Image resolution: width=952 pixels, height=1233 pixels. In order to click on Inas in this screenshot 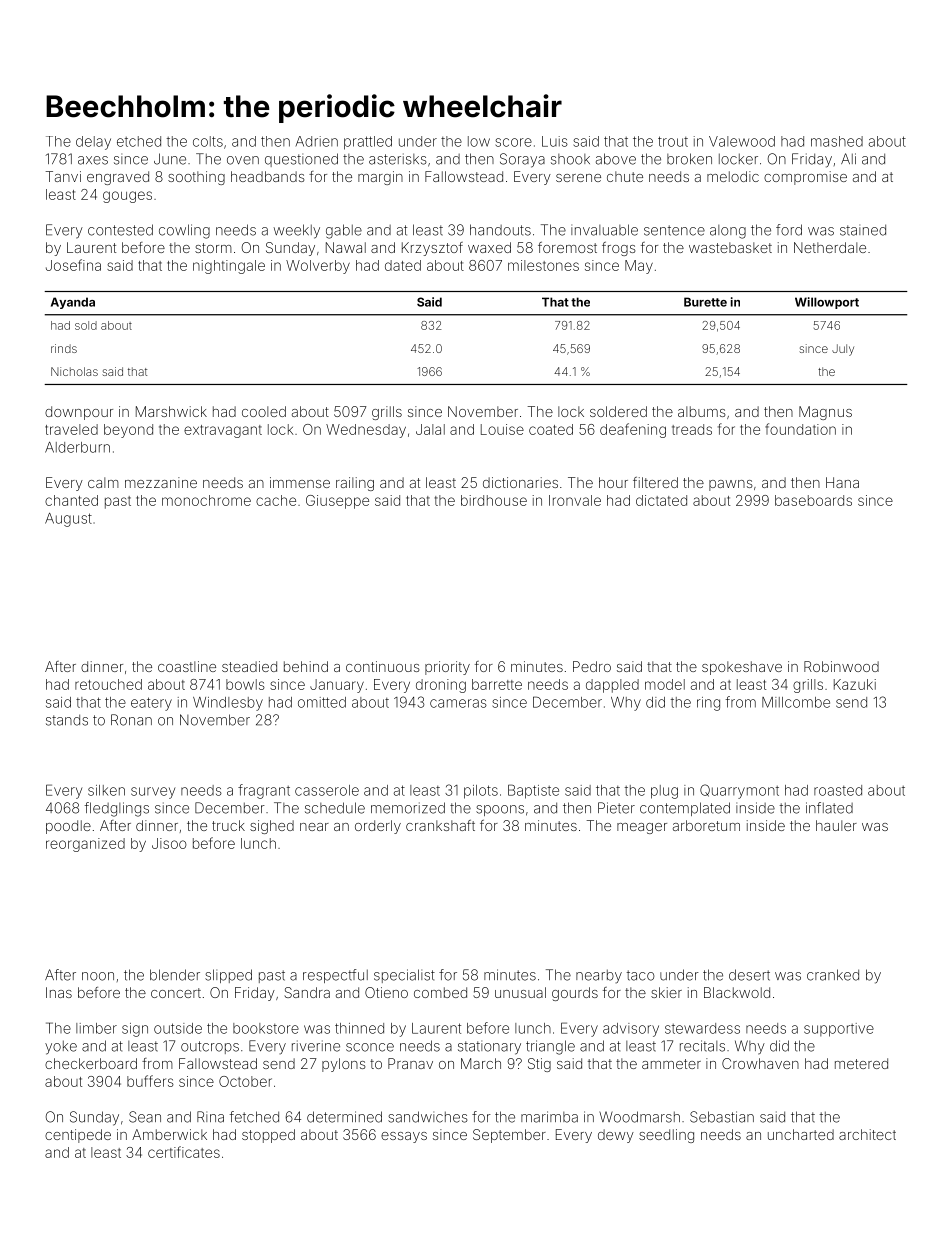, I will do `click(59, 992)`.
